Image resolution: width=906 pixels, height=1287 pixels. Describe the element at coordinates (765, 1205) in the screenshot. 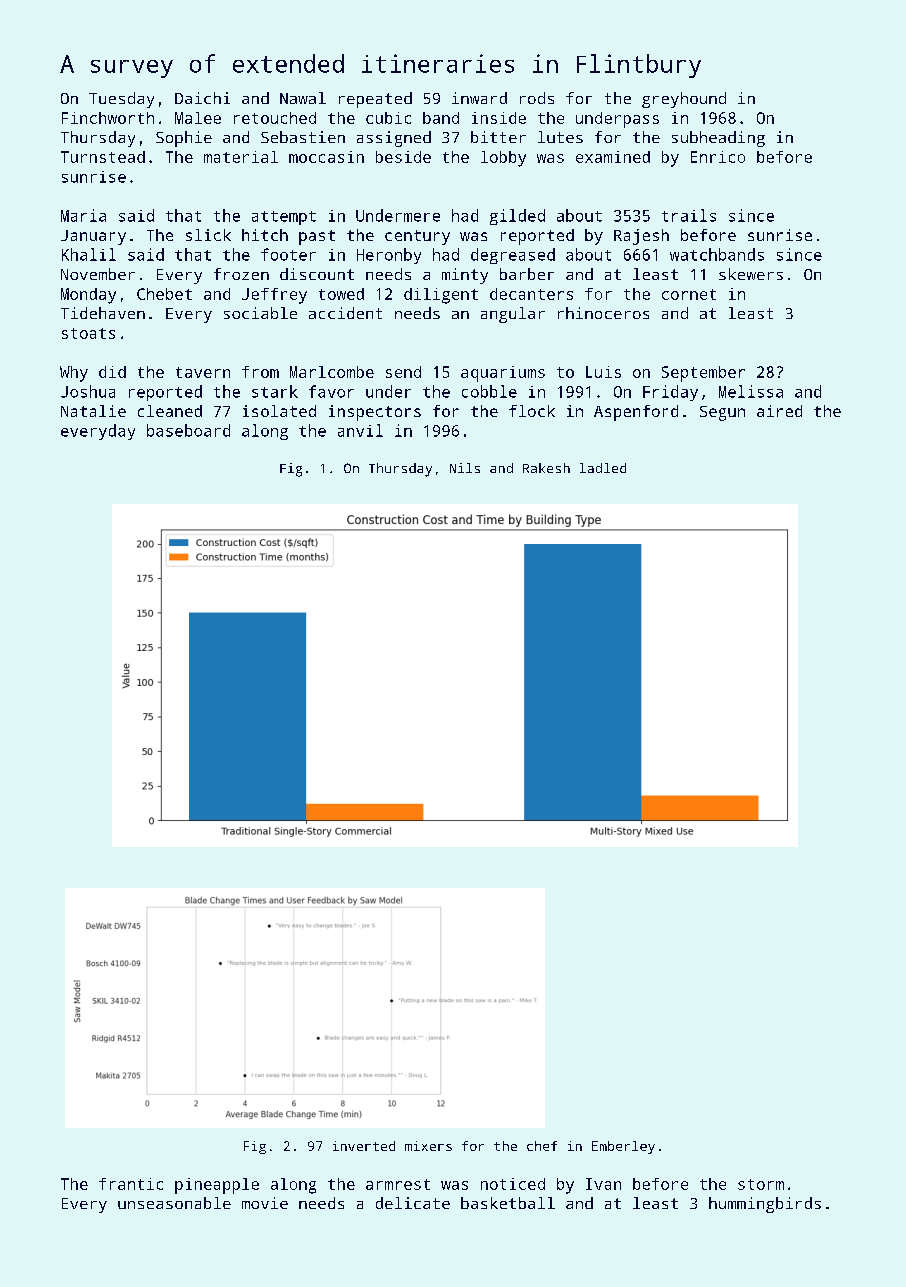

I see `hummingbirds` at that location.
